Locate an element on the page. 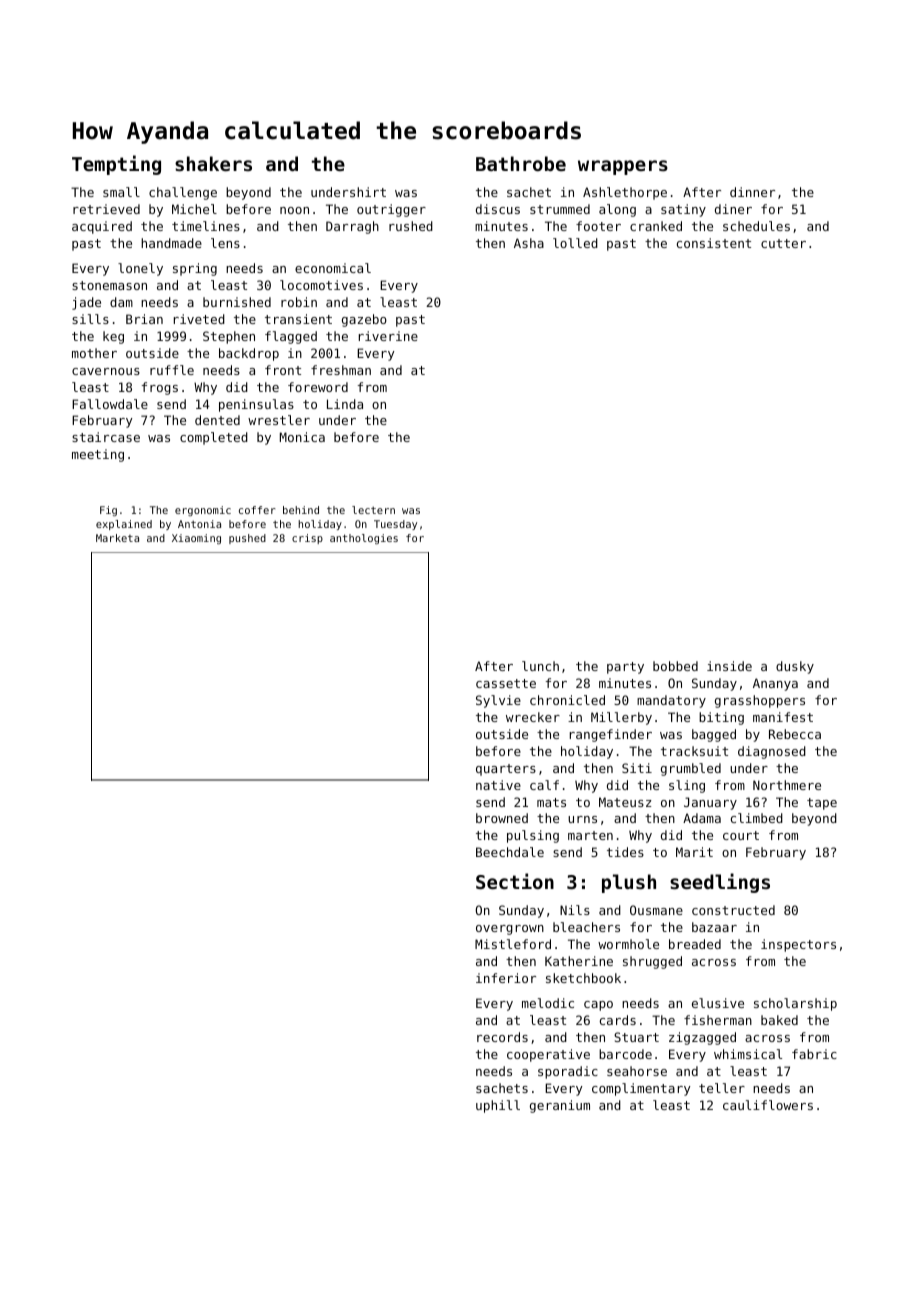  Bathrobe is located at coordinates (521, 163).
